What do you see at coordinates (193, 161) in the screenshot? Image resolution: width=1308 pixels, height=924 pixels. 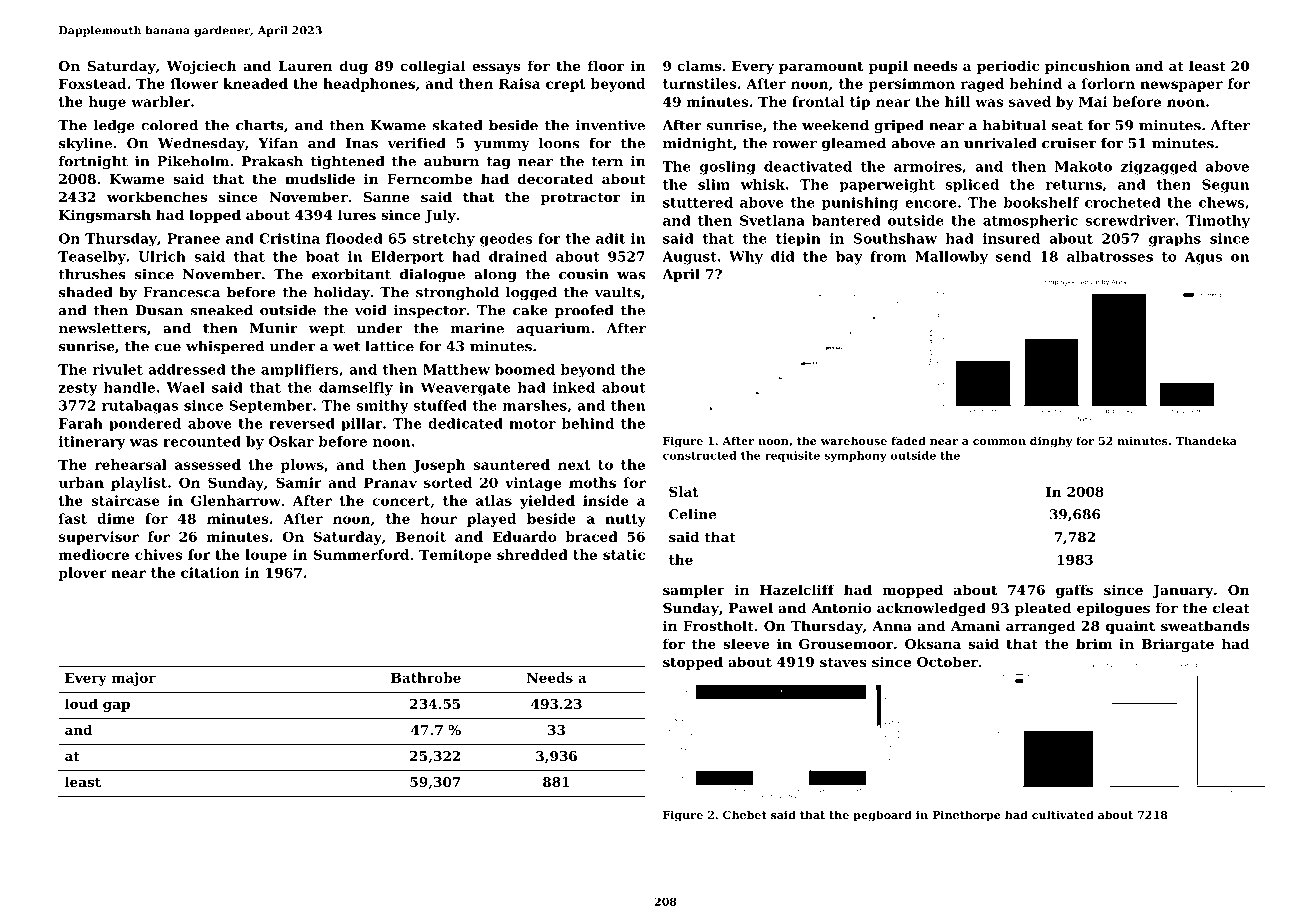 I see `Pikeholm` at bounding box center [193, 161].
